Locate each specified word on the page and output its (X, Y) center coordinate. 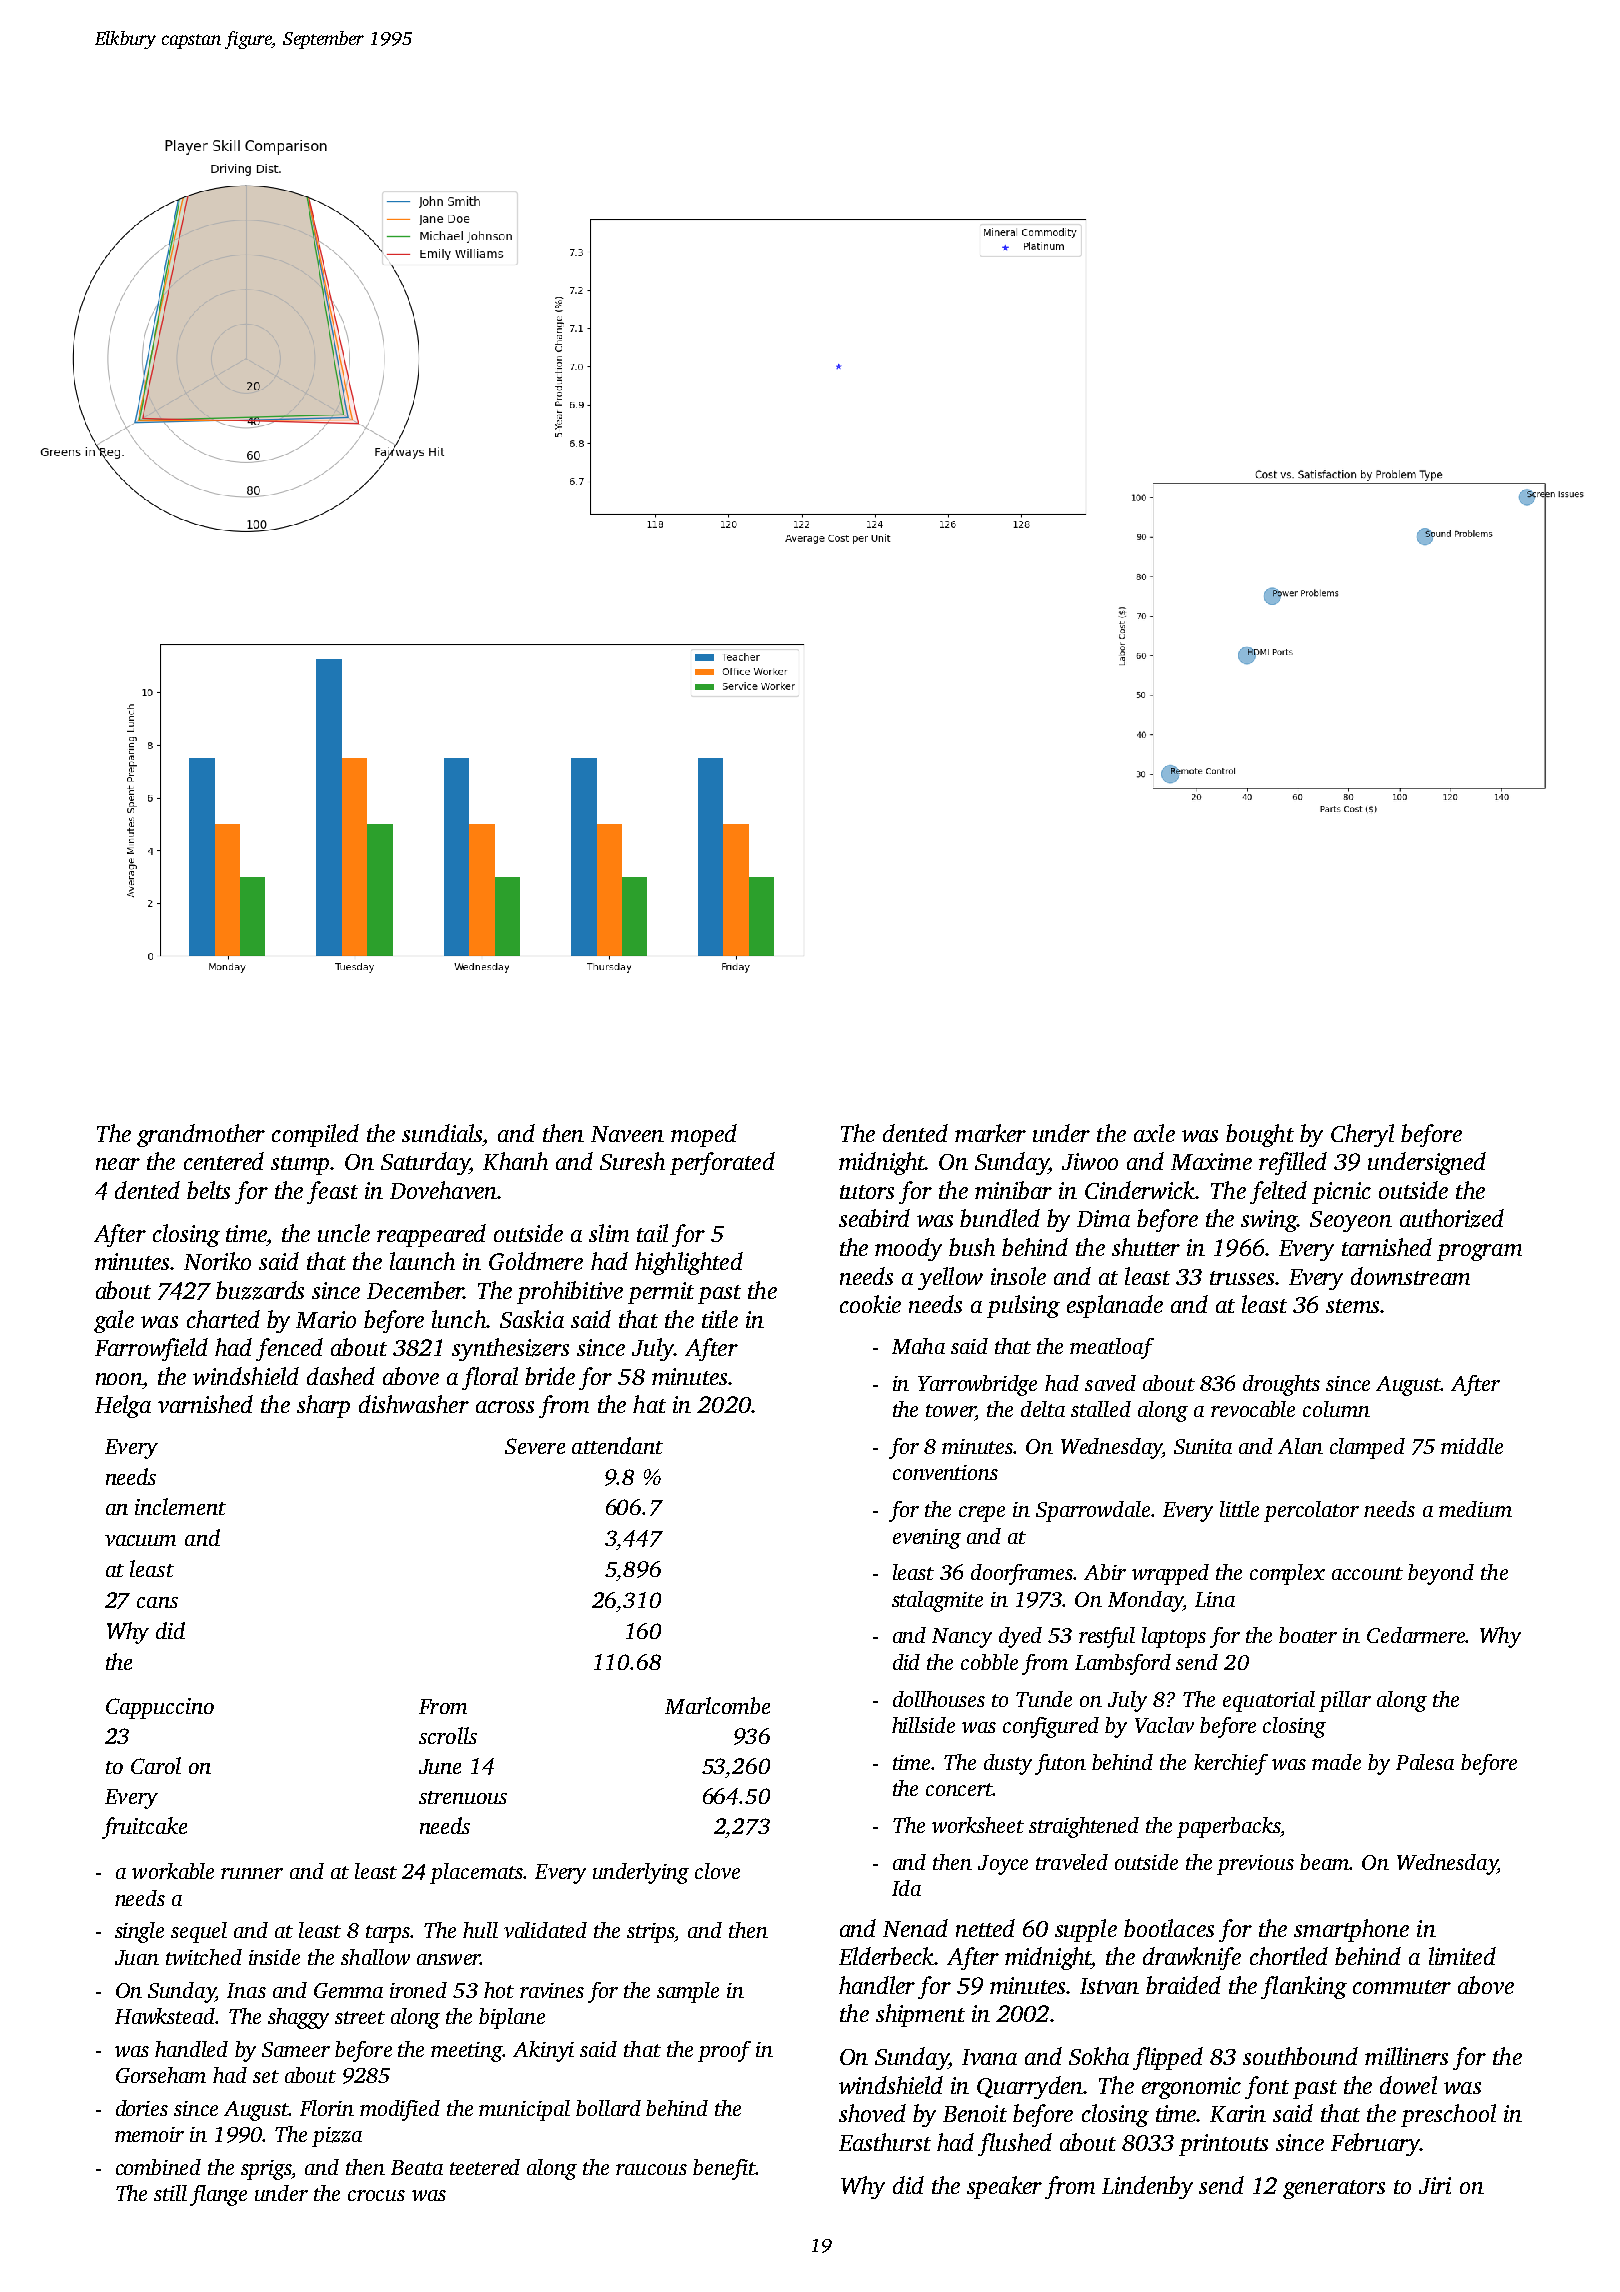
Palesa (1425, 1762)
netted (985, 1928)
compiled (315, 1135)
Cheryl (1362, 1135)
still (170, 2193)
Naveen (627, 1134)
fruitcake (144, 1828)
